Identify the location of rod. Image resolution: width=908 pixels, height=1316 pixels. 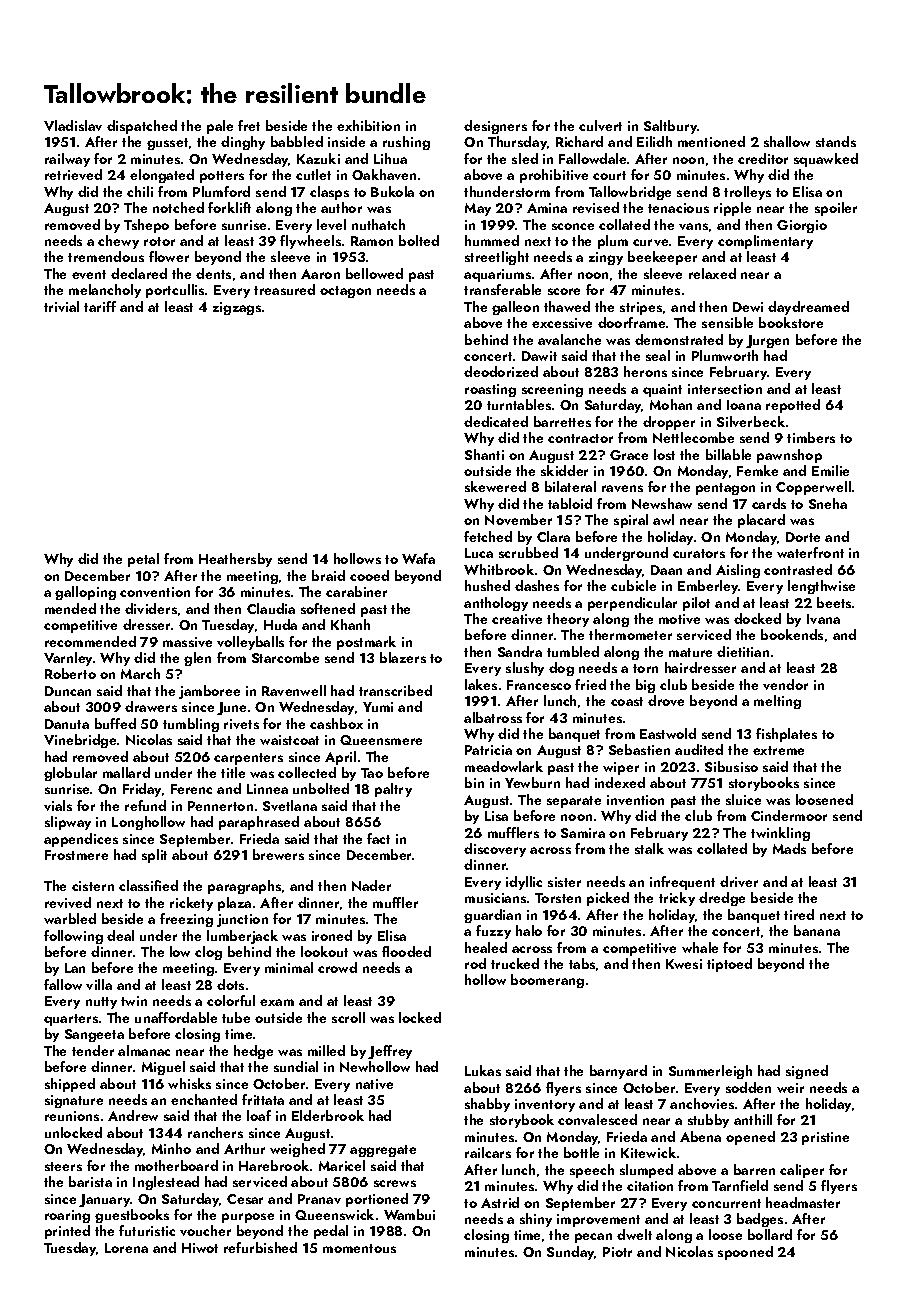
(475, 963).
